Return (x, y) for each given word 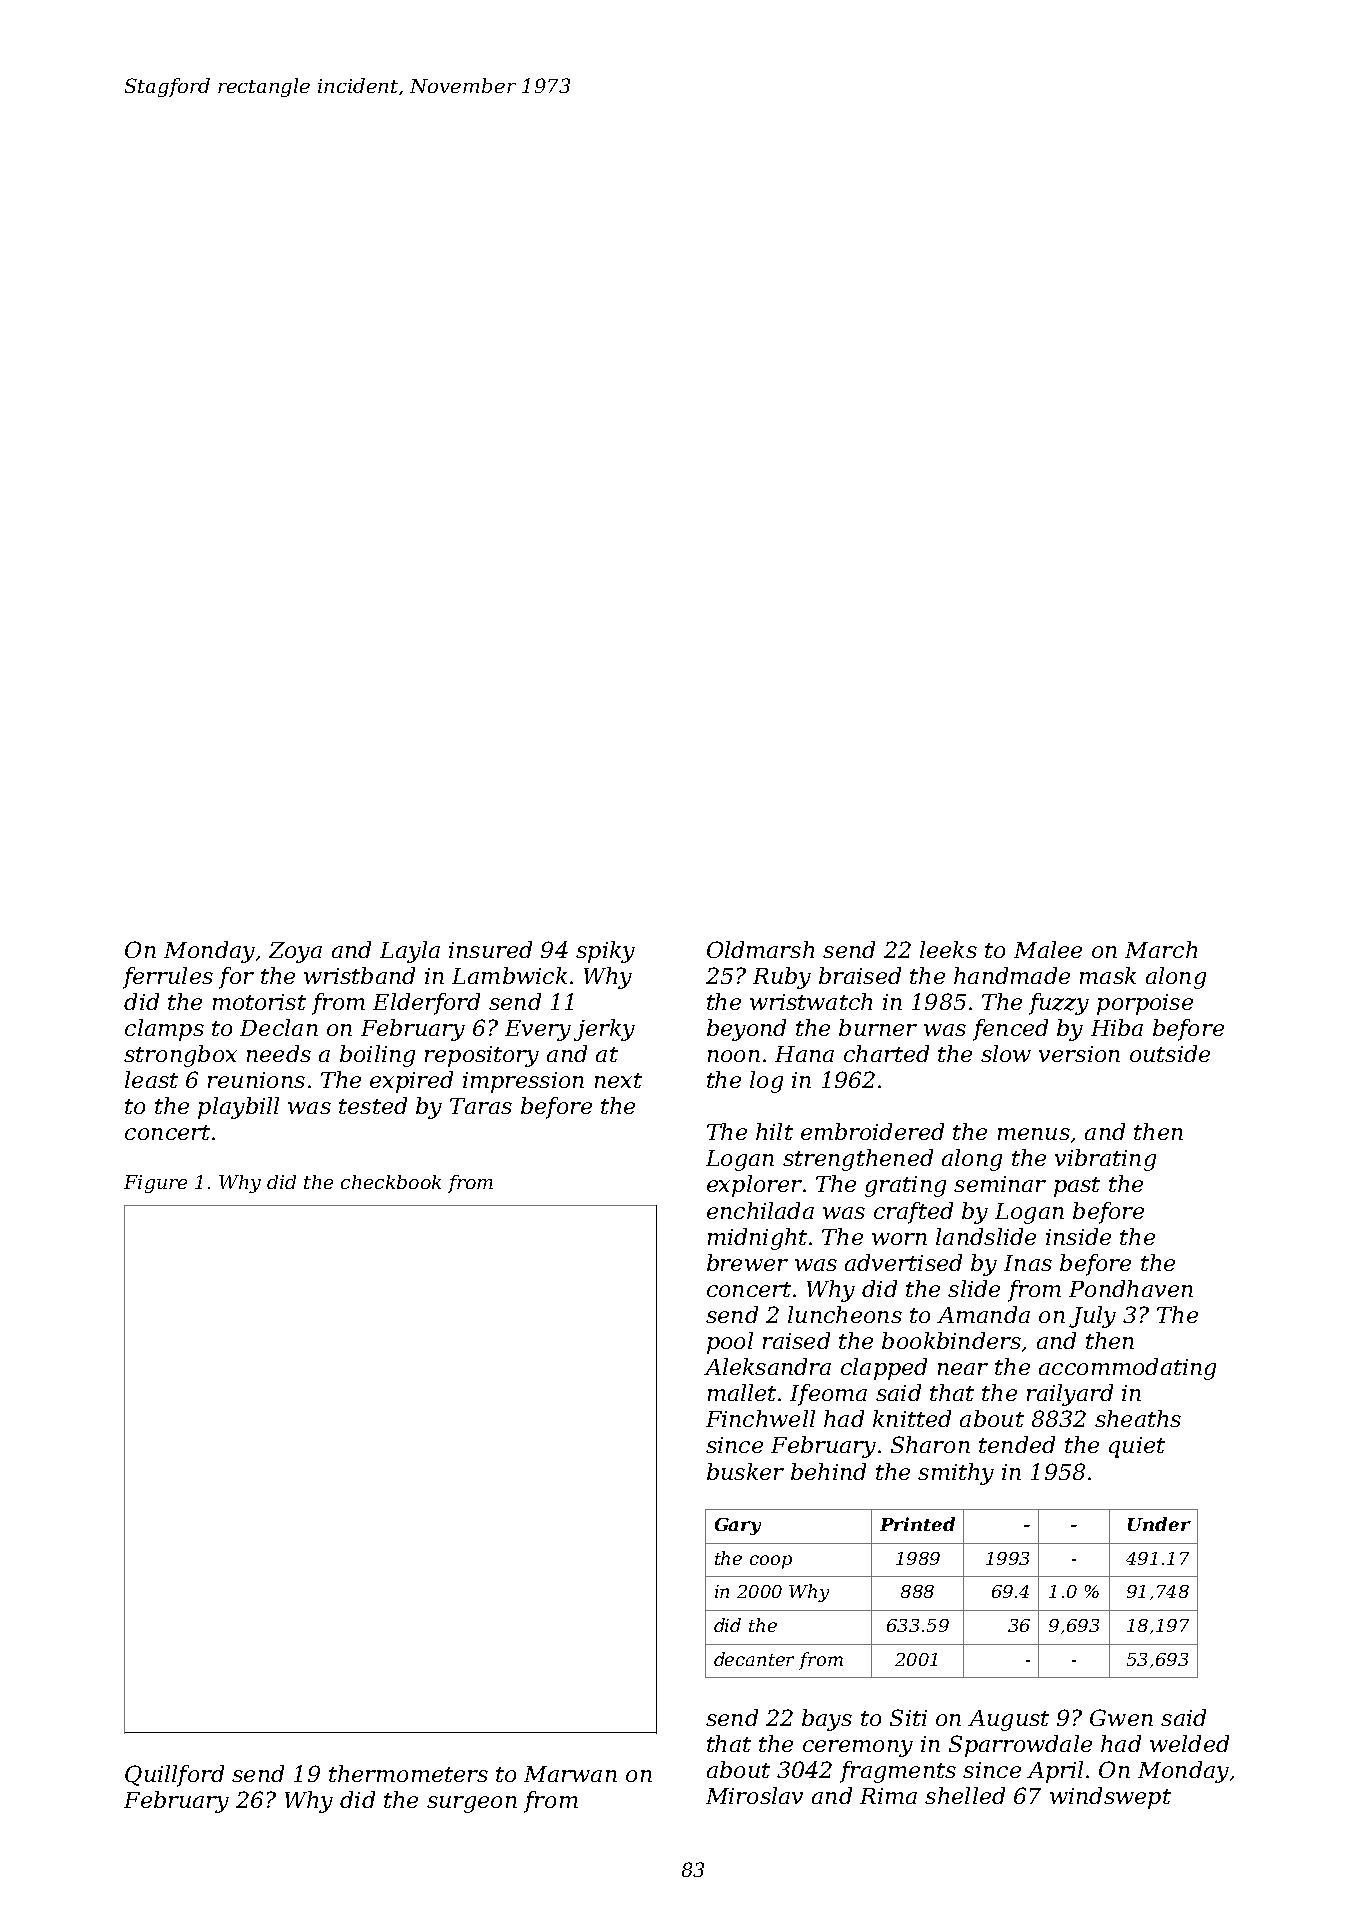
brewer (747, 1262)
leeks (948, 949)
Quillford (174, 1776)
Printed (917, 1524)
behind (828, 1471)
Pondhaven (1131, 1288)
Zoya (295, 952)
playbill (238, 1108)
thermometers (408, 1773)
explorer (754, 1186)
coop (771, 1562)
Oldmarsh (760, 949)
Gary (738, 1526)
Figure (155, 1184)
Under (1159, 1524)
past (1077, 1187)
